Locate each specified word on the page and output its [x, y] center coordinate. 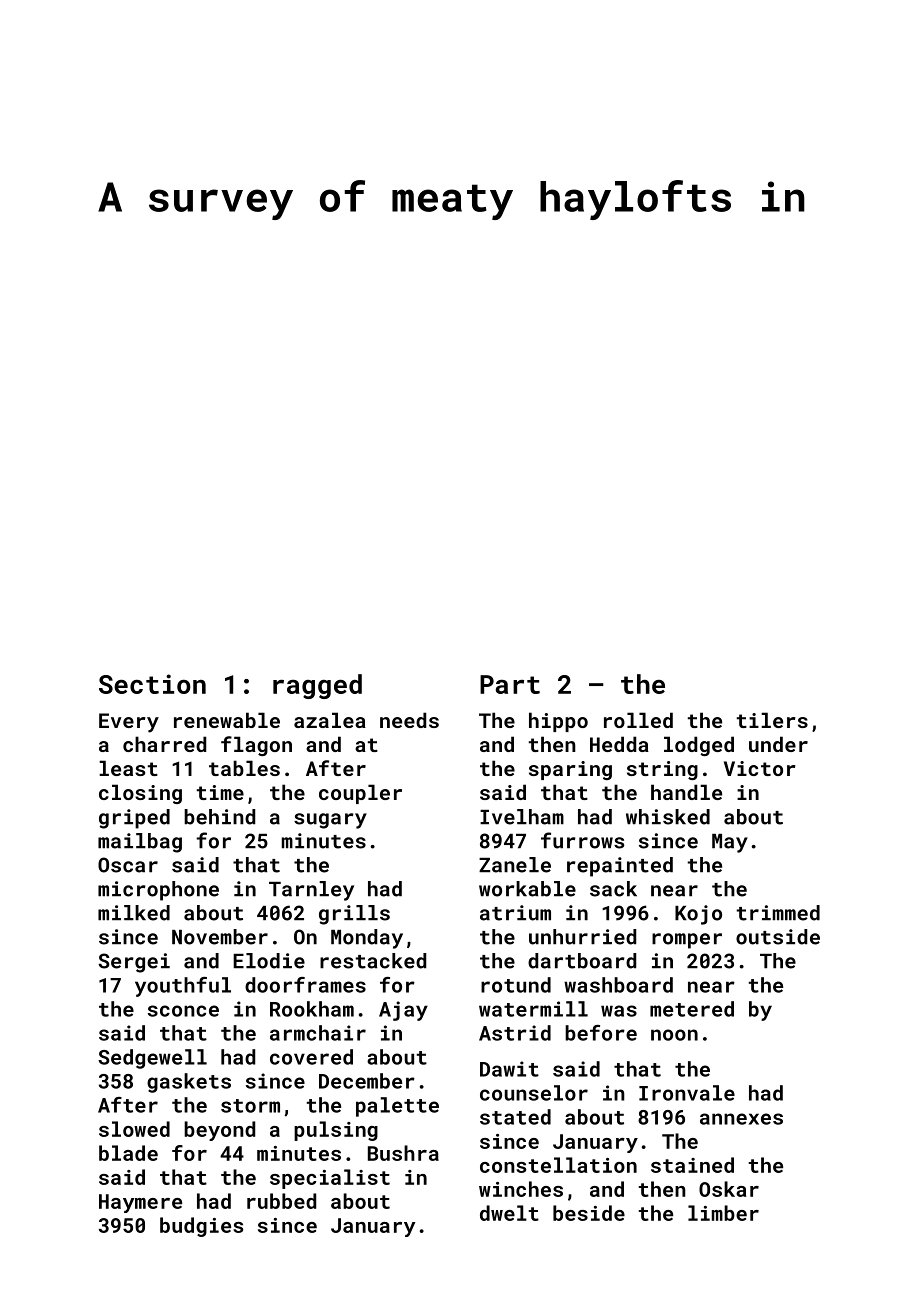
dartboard [582, 961]
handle [686, 792]
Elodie [269, 961]
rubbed [281, 1201]
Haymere [140, 1203]
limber [723, 1213]
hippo [558, 722]
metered [692, 1009]
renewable [227, 720]
